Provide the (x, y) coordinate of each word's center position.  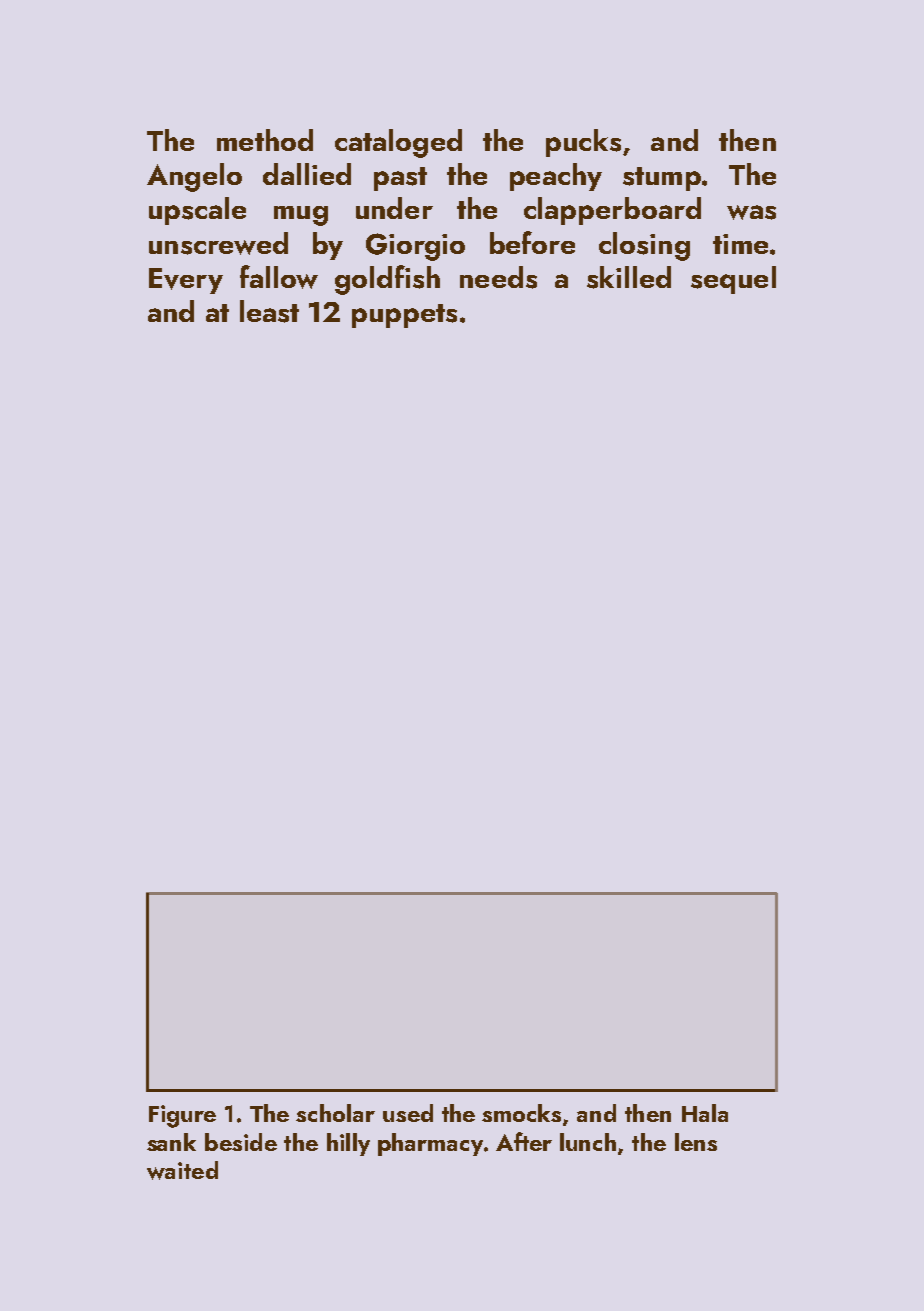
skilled (629, 277)
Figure (182, 1116)
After (524, 1141)
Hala (705, 1113)
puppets (404, 316)
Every (186, 281)
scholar (335, 1113)
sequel (733, 280)
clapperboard (612, 211)
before (532, 242)
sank (171, 1142)
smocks (521, 1113)
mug (301, 216)
